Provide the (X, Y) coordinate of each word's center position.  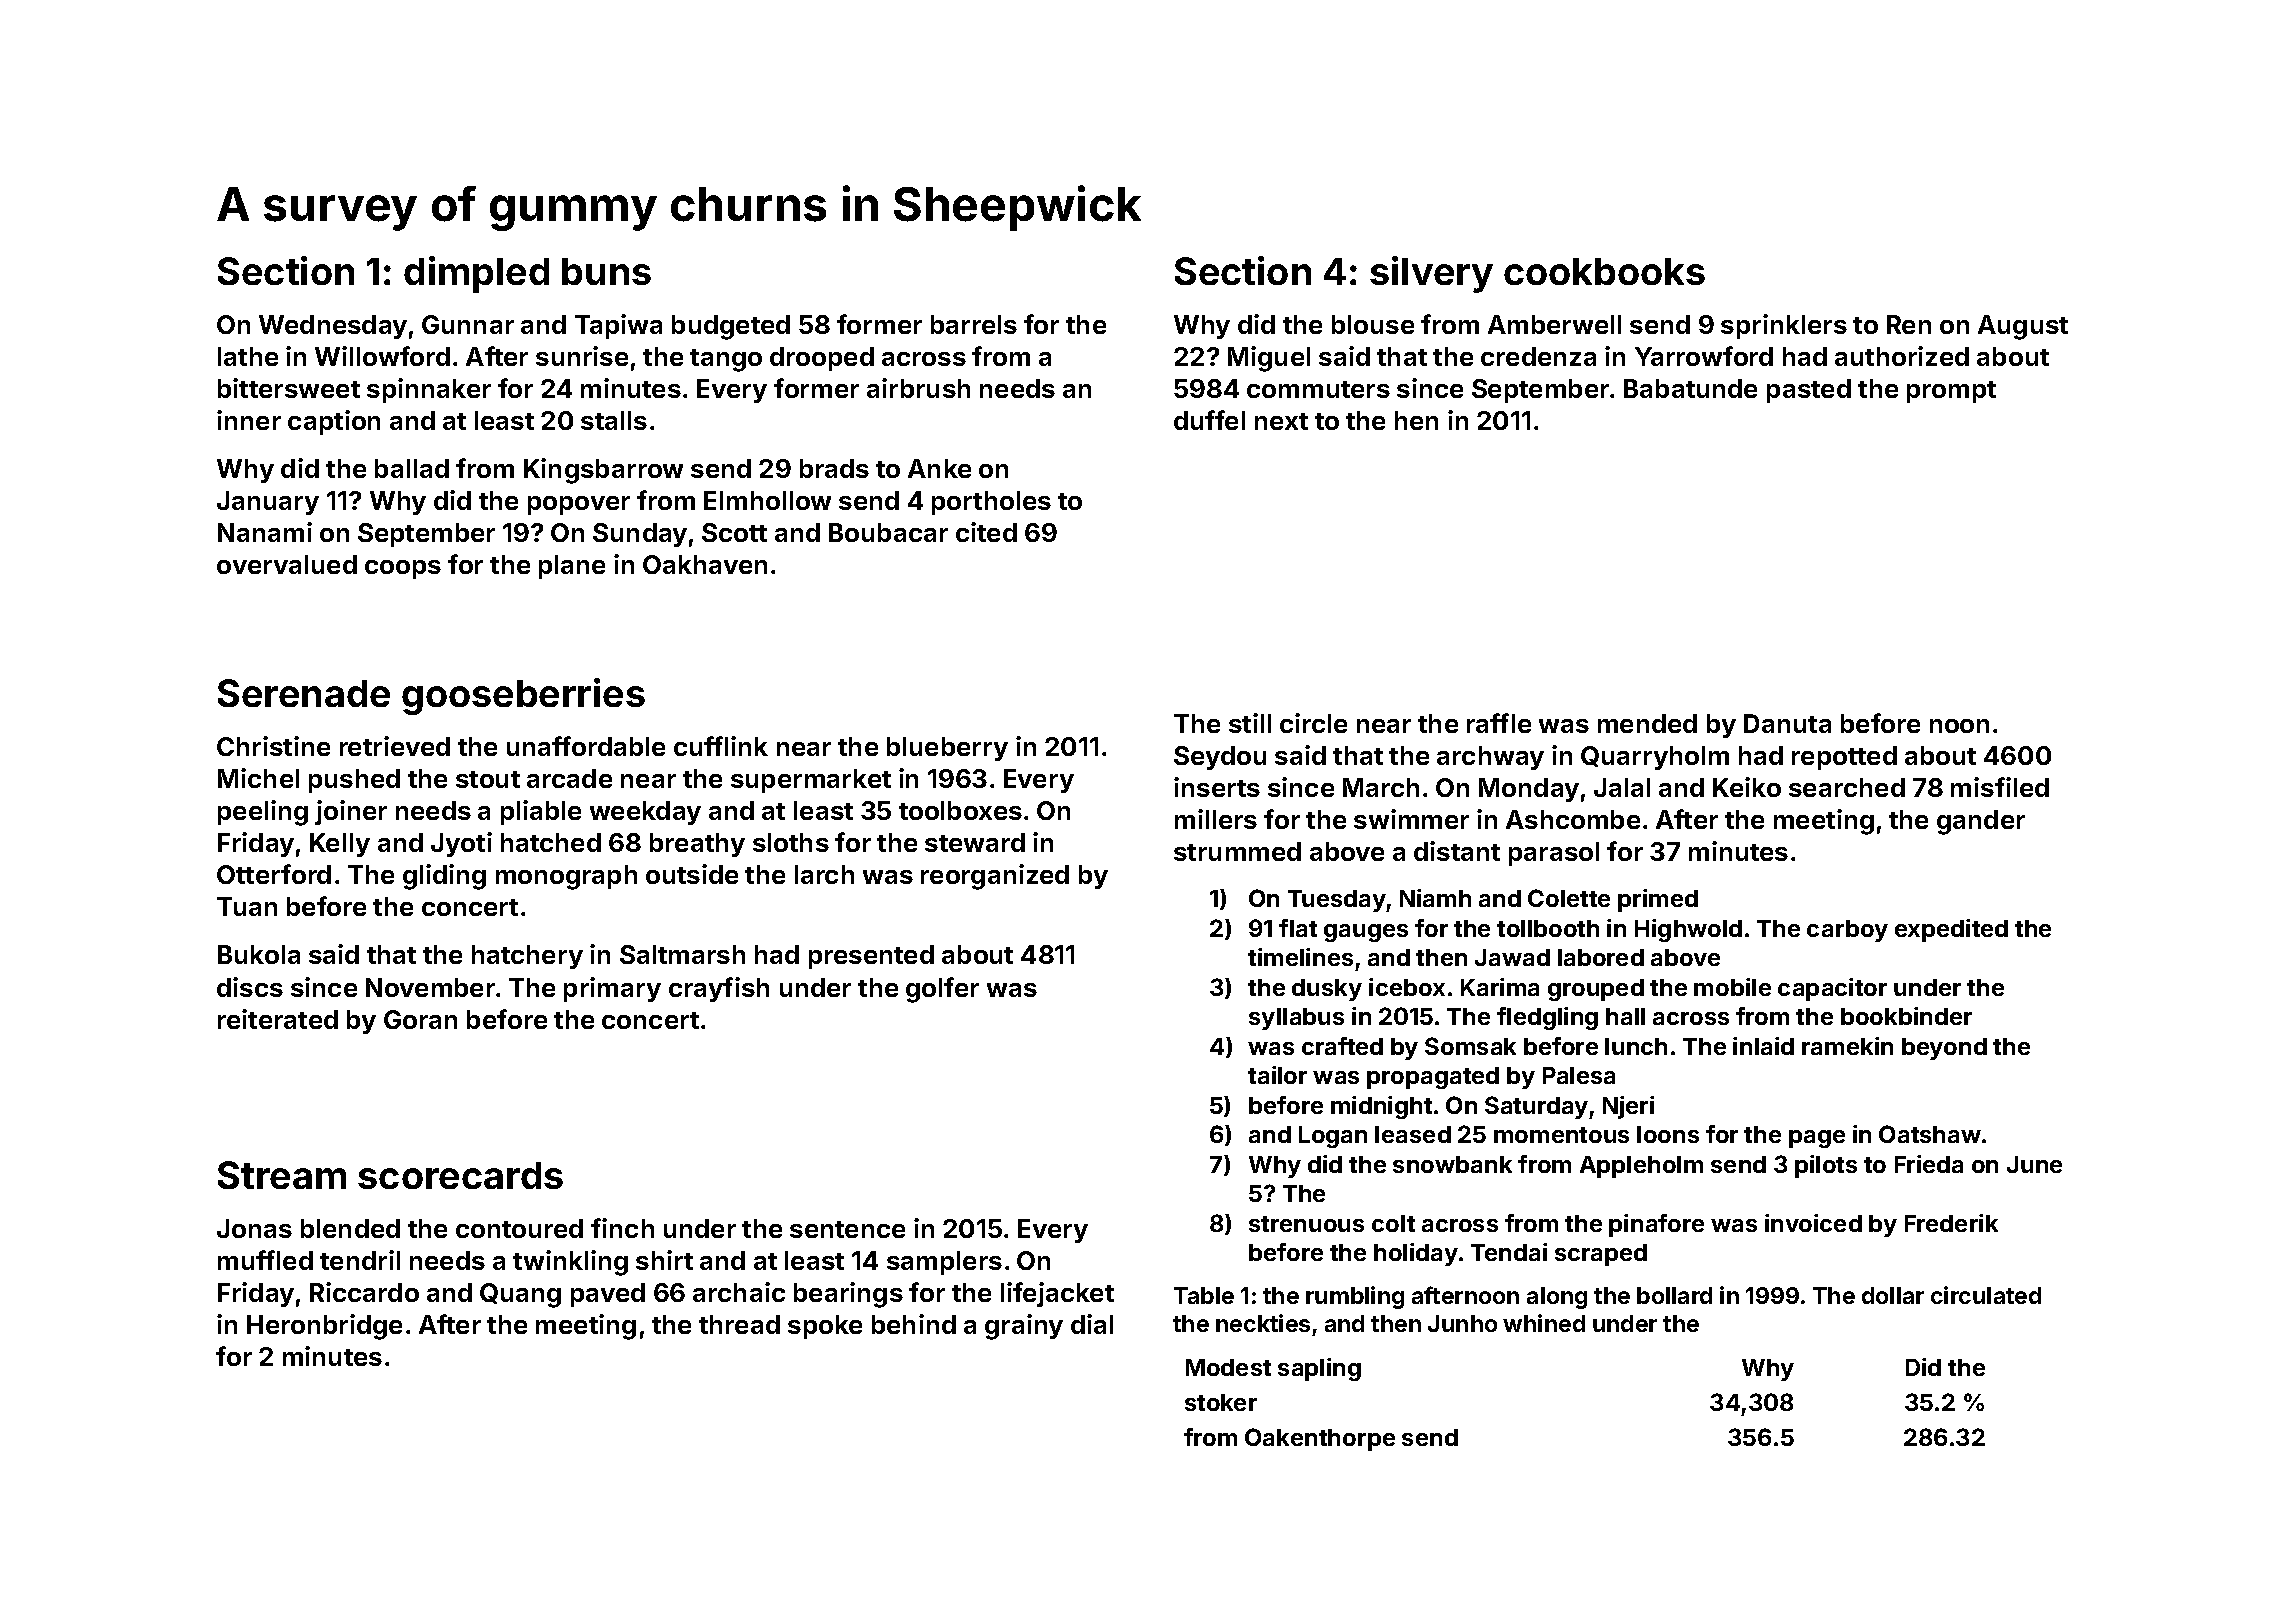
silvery (1431, 274)
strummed (1237, 851)
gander (1981, 822)
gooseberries (523, 696)
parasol (1554, 854)
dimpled (476, 274)
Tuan (247, 906)
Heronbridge (324, 1327)
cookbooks (1604, 271)
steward (975, 842)
